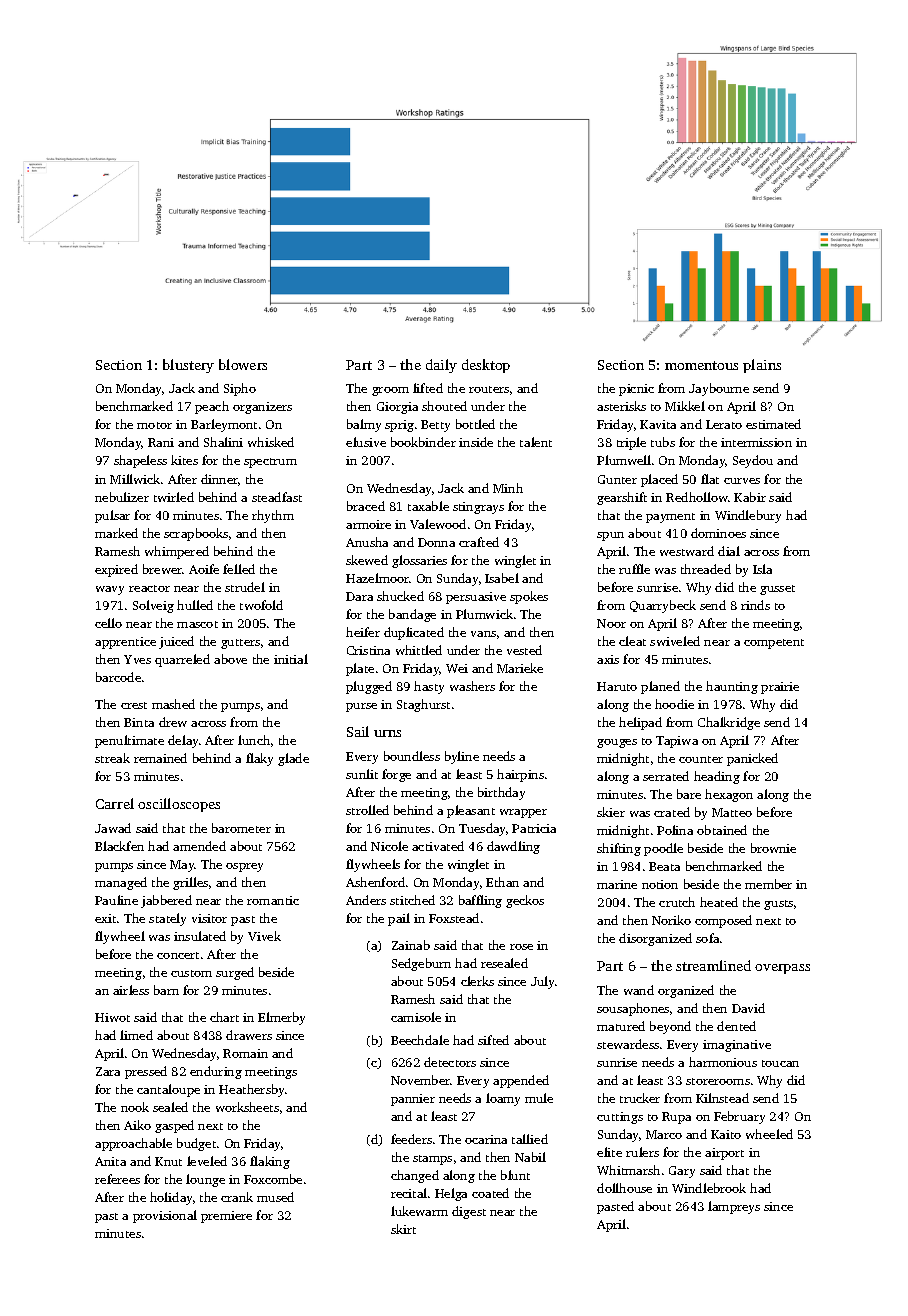 Image resolution: width=908 pixels, height=1316 pixels. What do you see at coordinates (706, 569) in the image?
I see `threaded` at bounding box center [706, 569].
